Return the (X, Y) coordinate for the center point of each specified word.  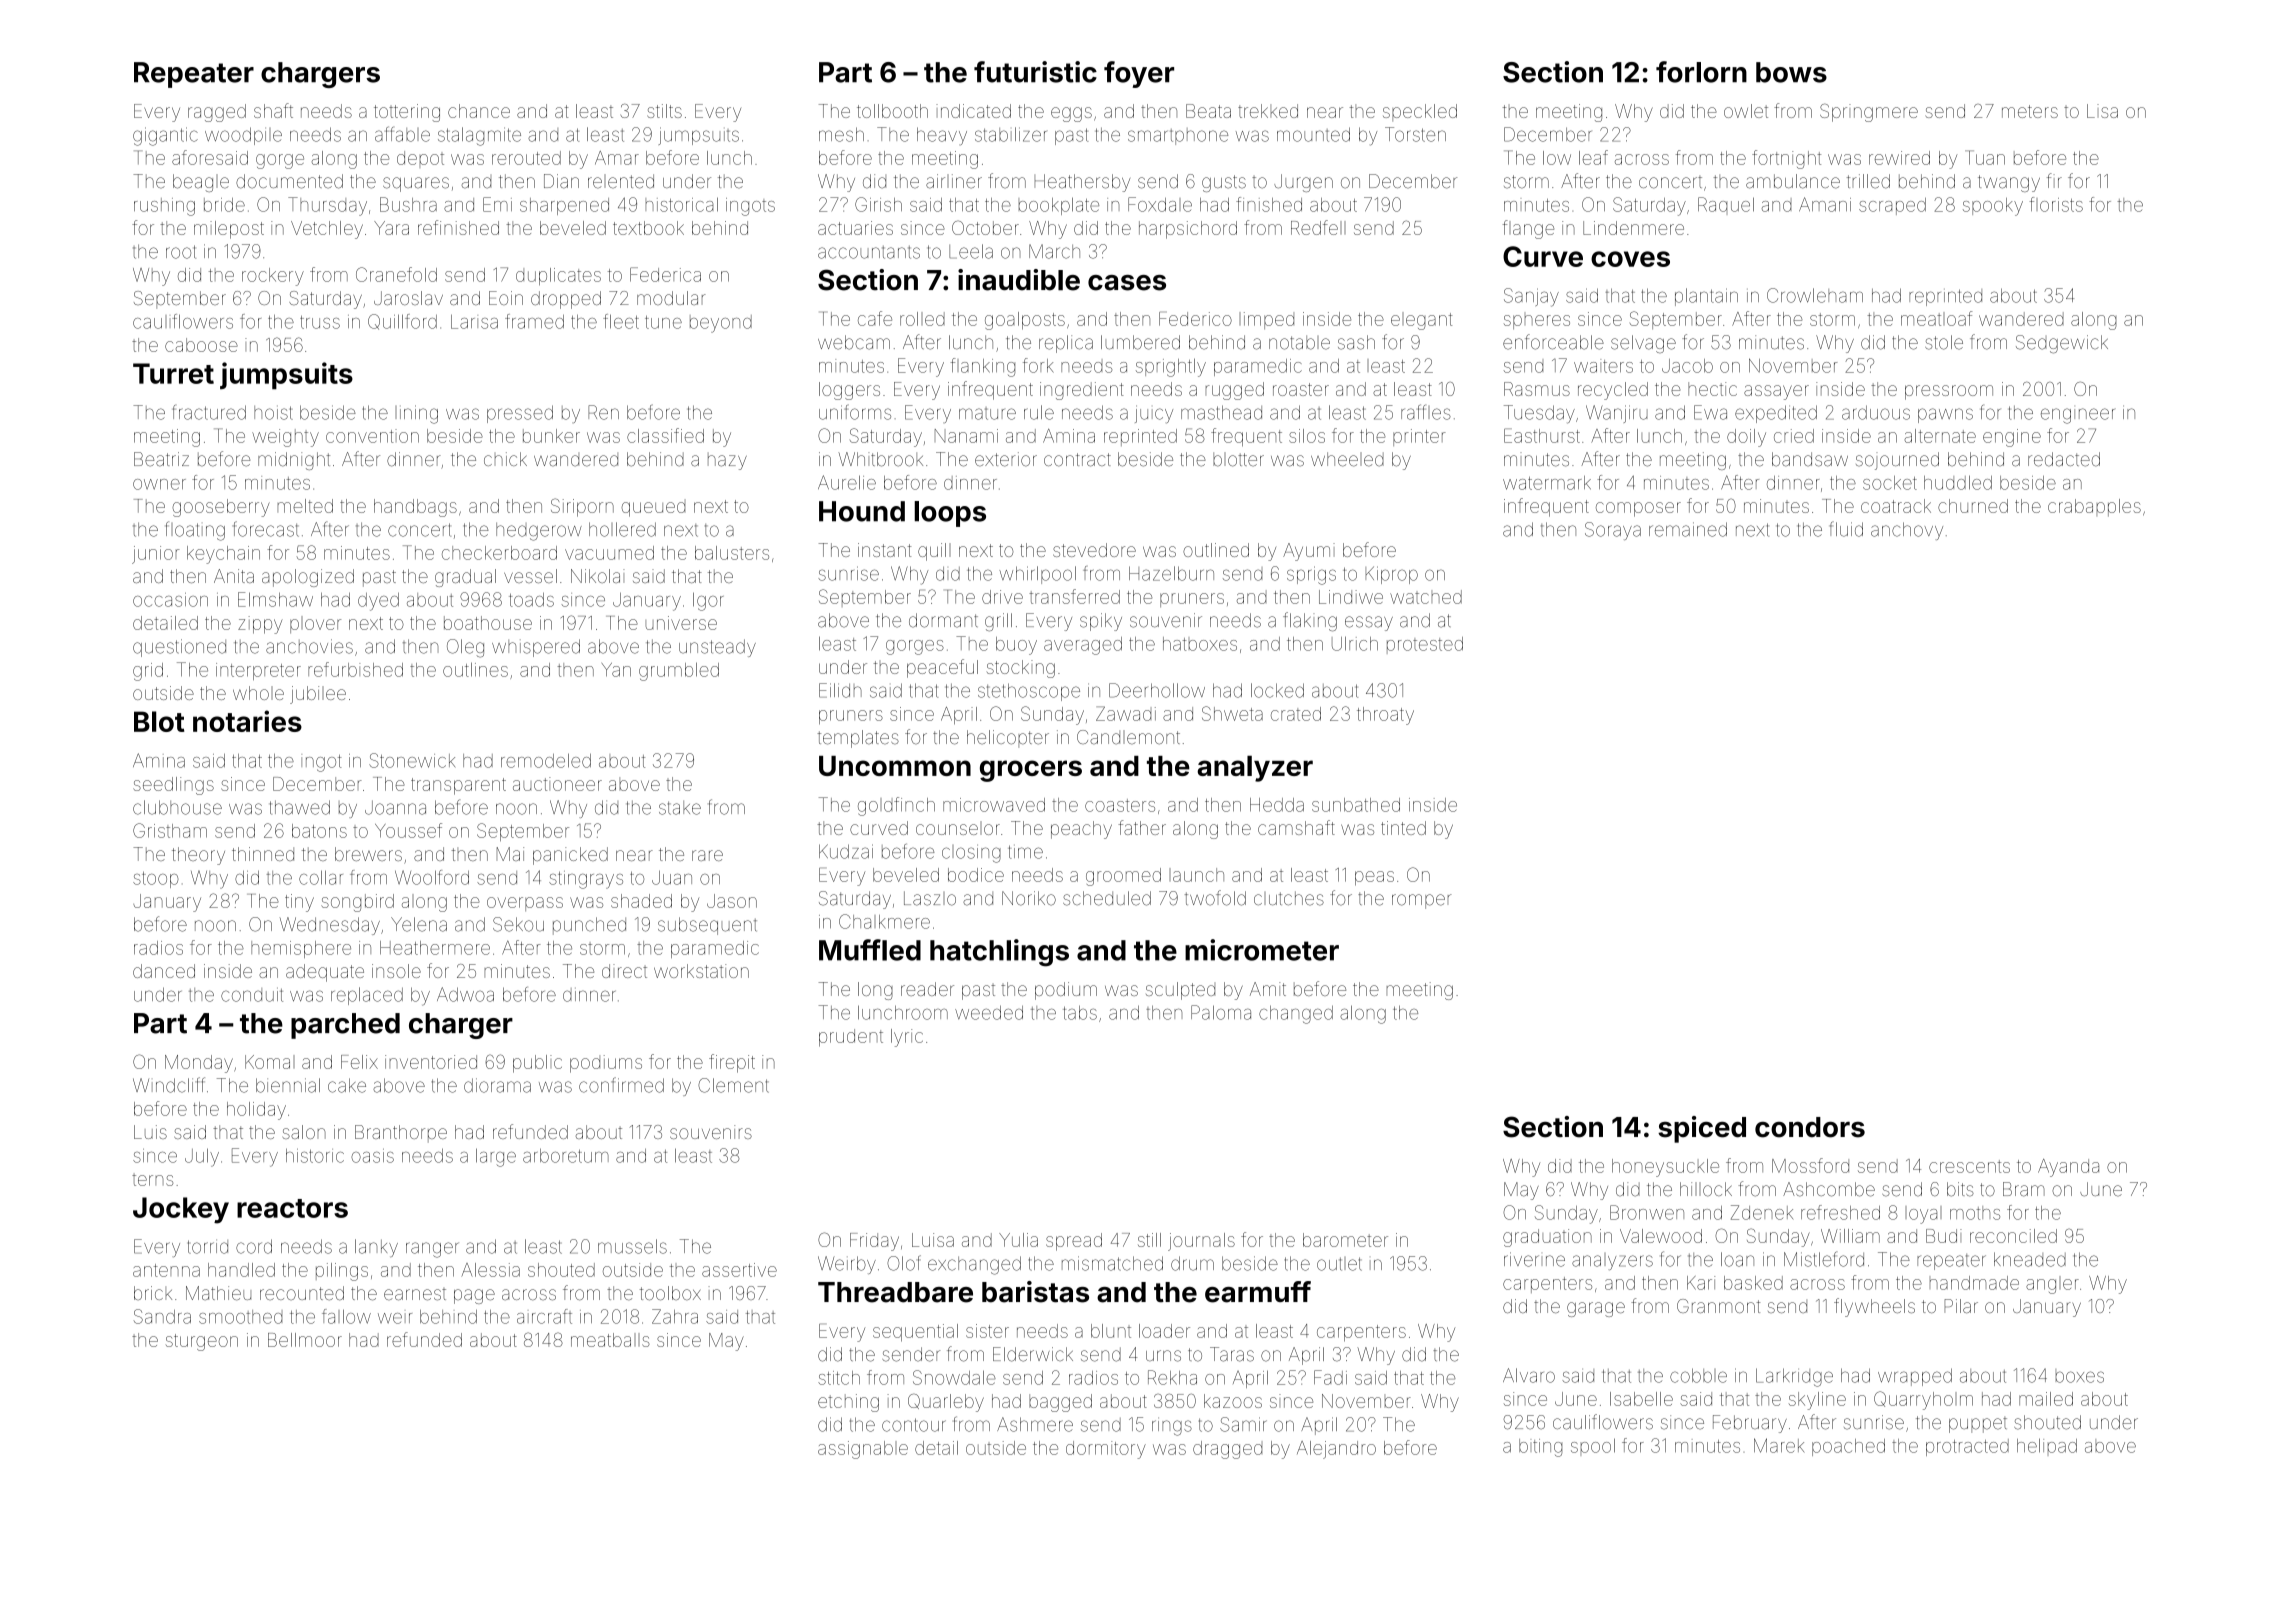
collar (321, 877)
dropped (566, 300)
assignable (863, 1450)
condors (1810, 1127)
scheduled (1107, 898)
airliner (954, 181)
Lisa (2102, 111)
